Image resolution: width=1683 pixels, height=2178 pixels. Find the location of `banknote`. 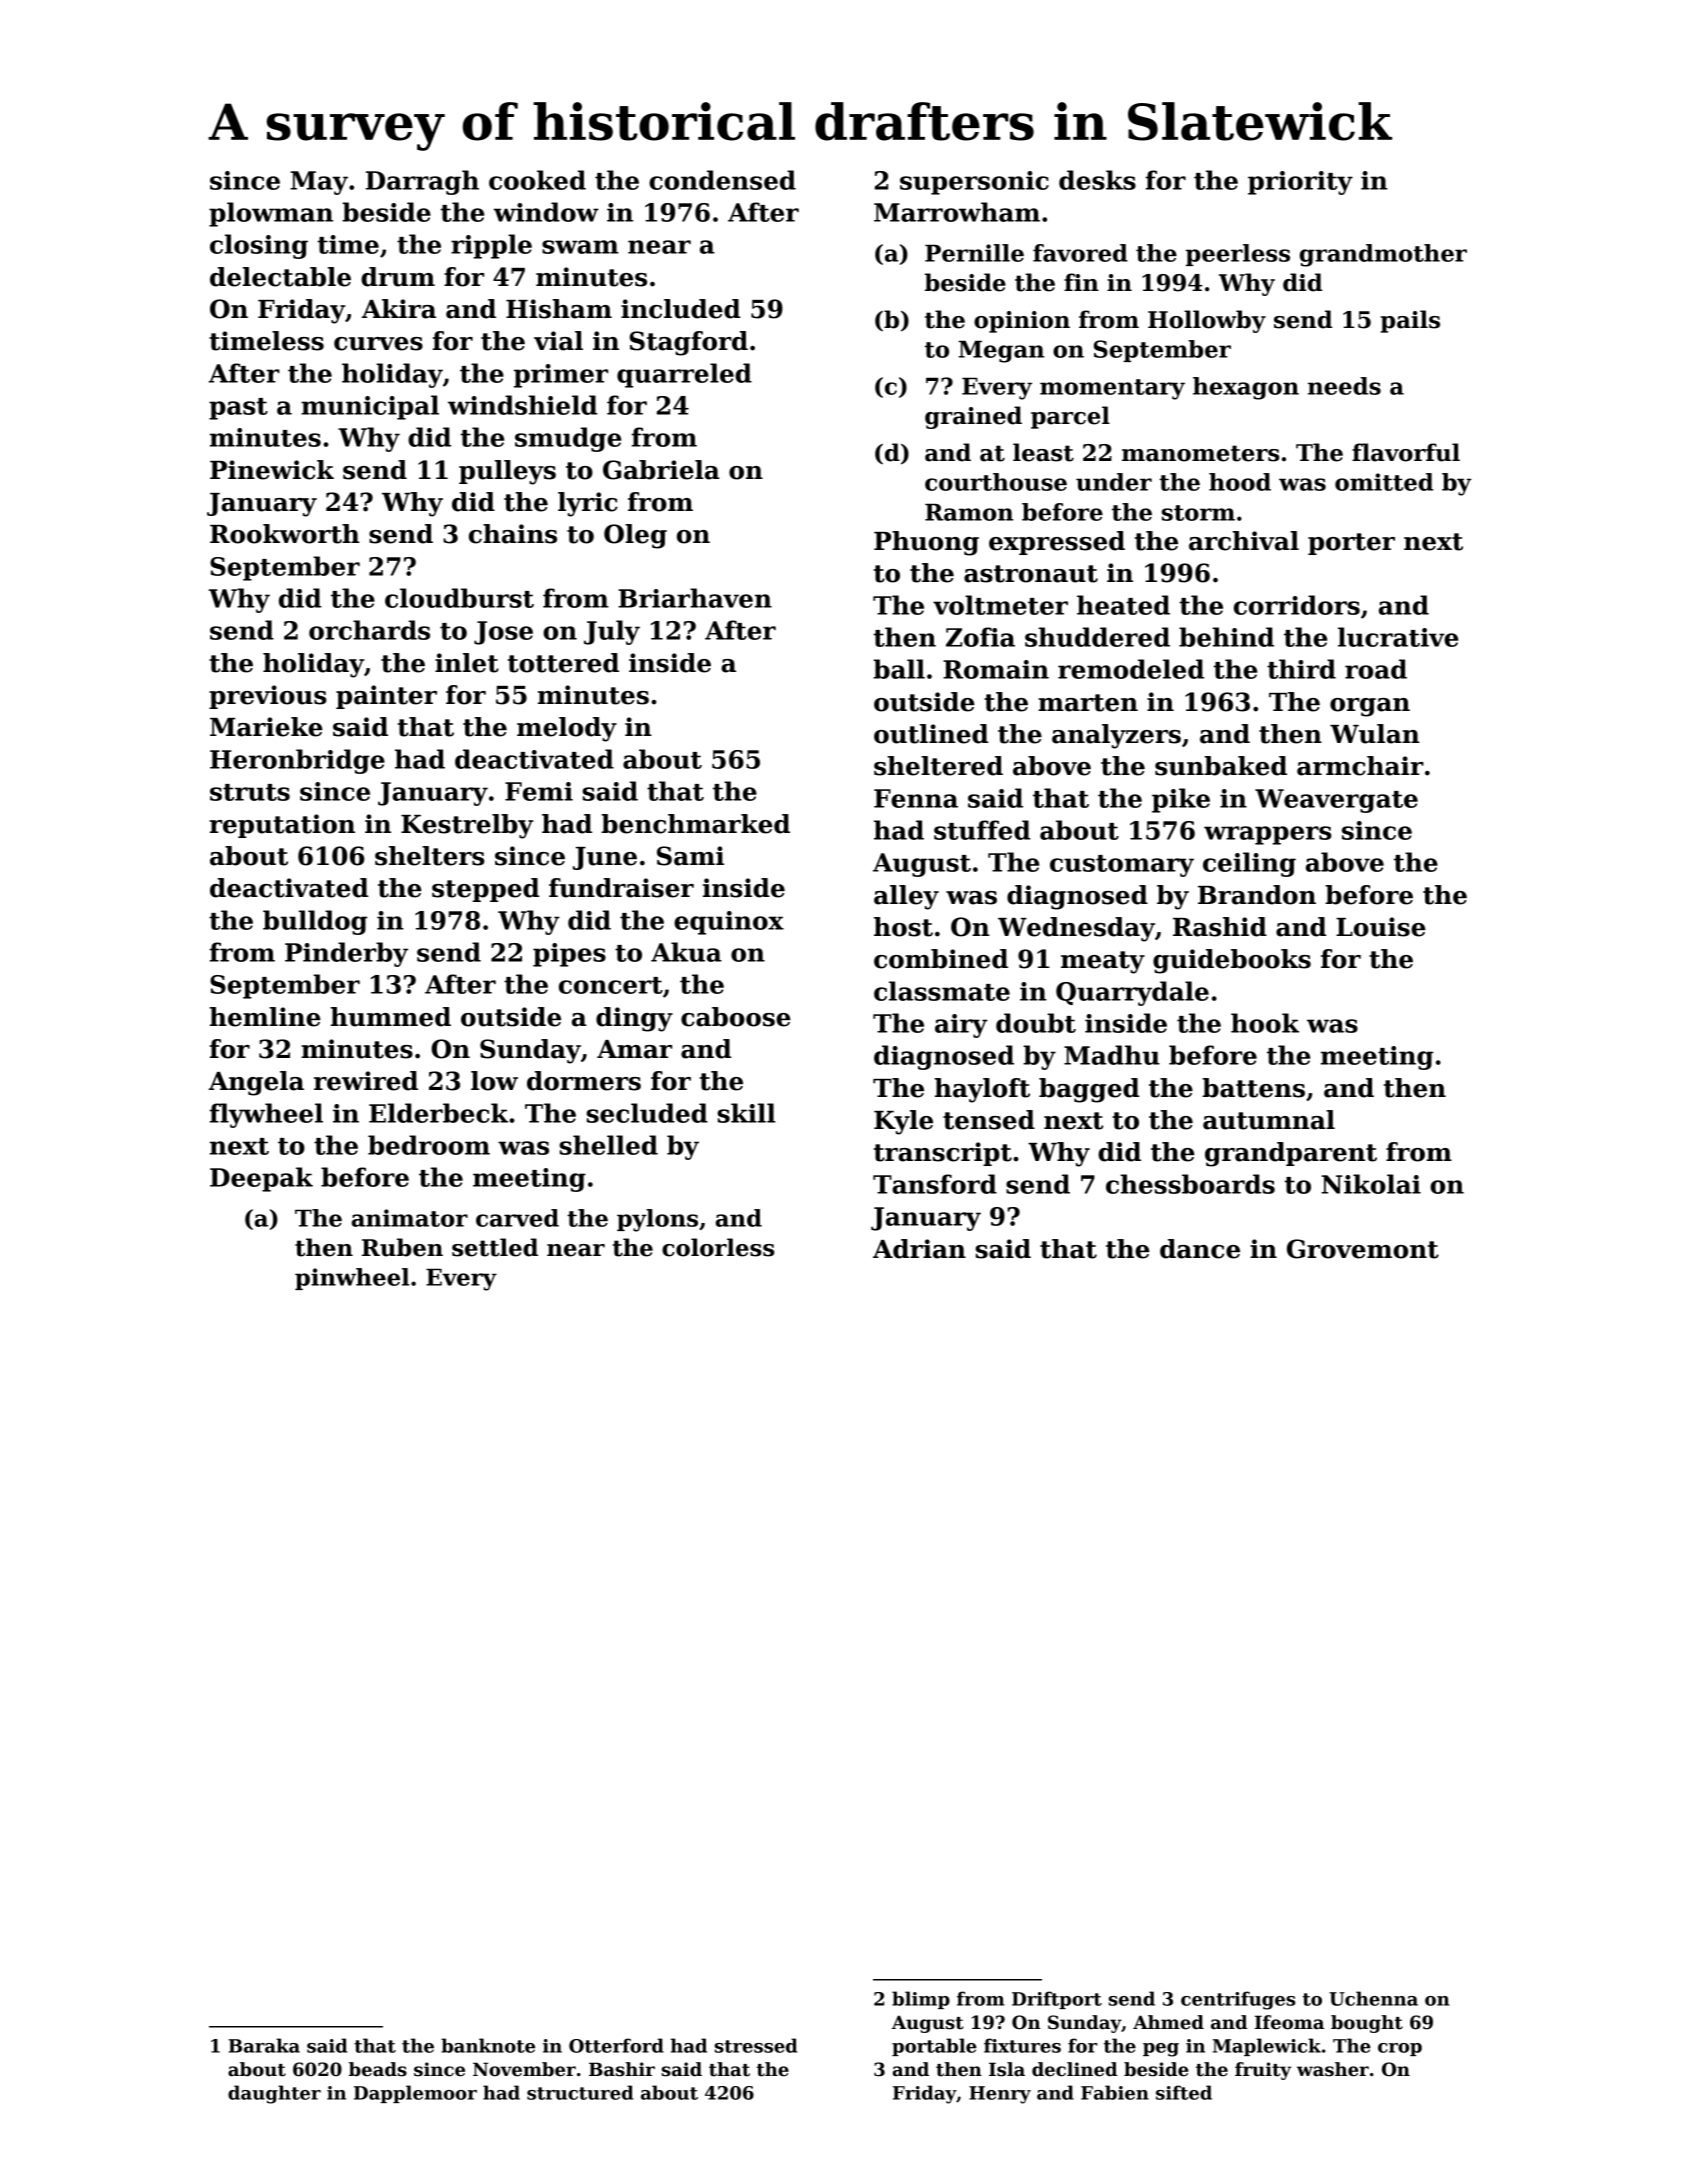

banknote is located at coordinates (488, 2045).
